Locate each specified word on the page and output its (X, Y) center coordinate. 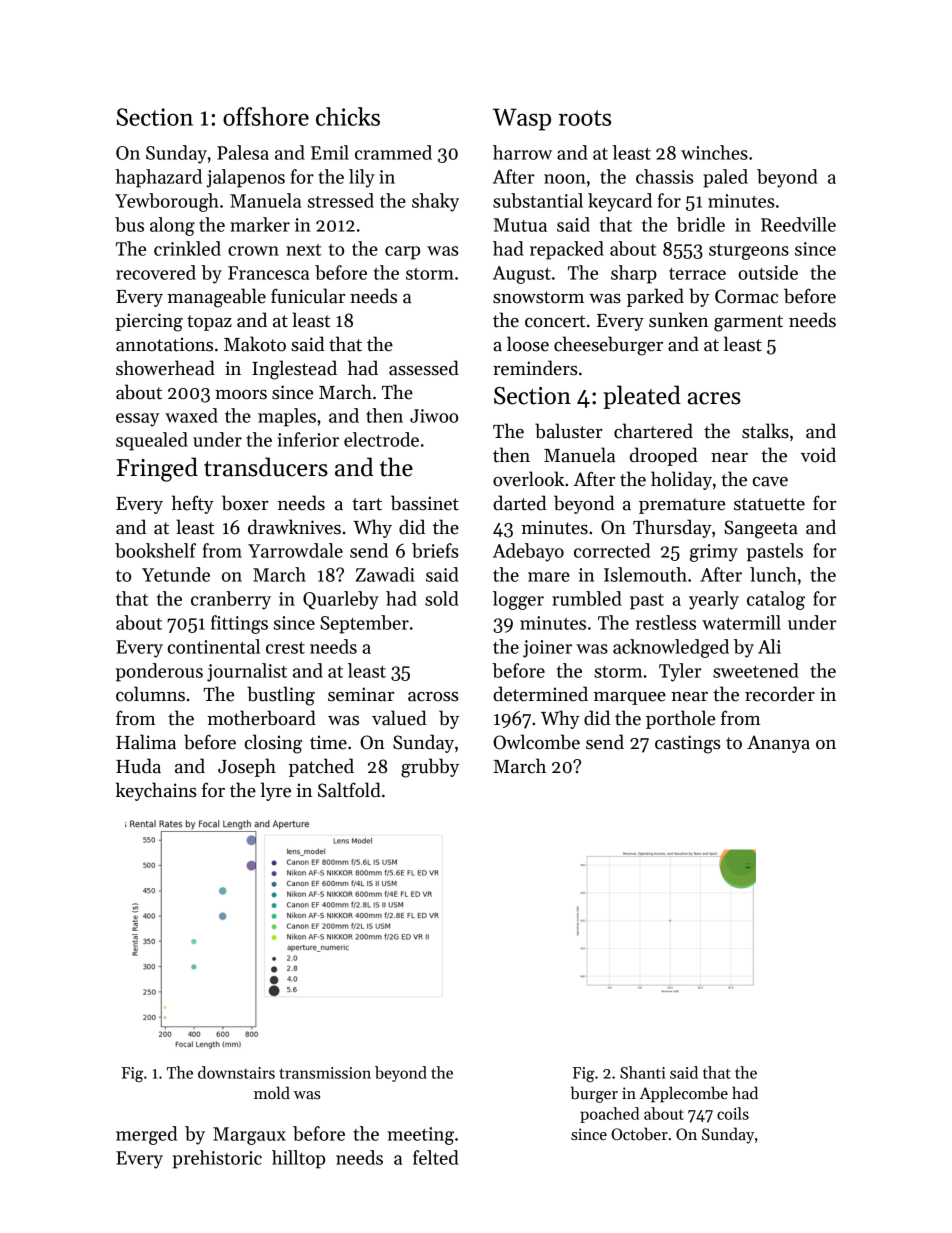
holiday (681, 480)
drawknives (294, 527)
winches (714, 152)
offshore (266, 116)
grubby (430, 768)
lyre (276, 791)
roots (585, 118)
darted (520, 503)
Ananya (778, 744)
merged (146, 1135)
